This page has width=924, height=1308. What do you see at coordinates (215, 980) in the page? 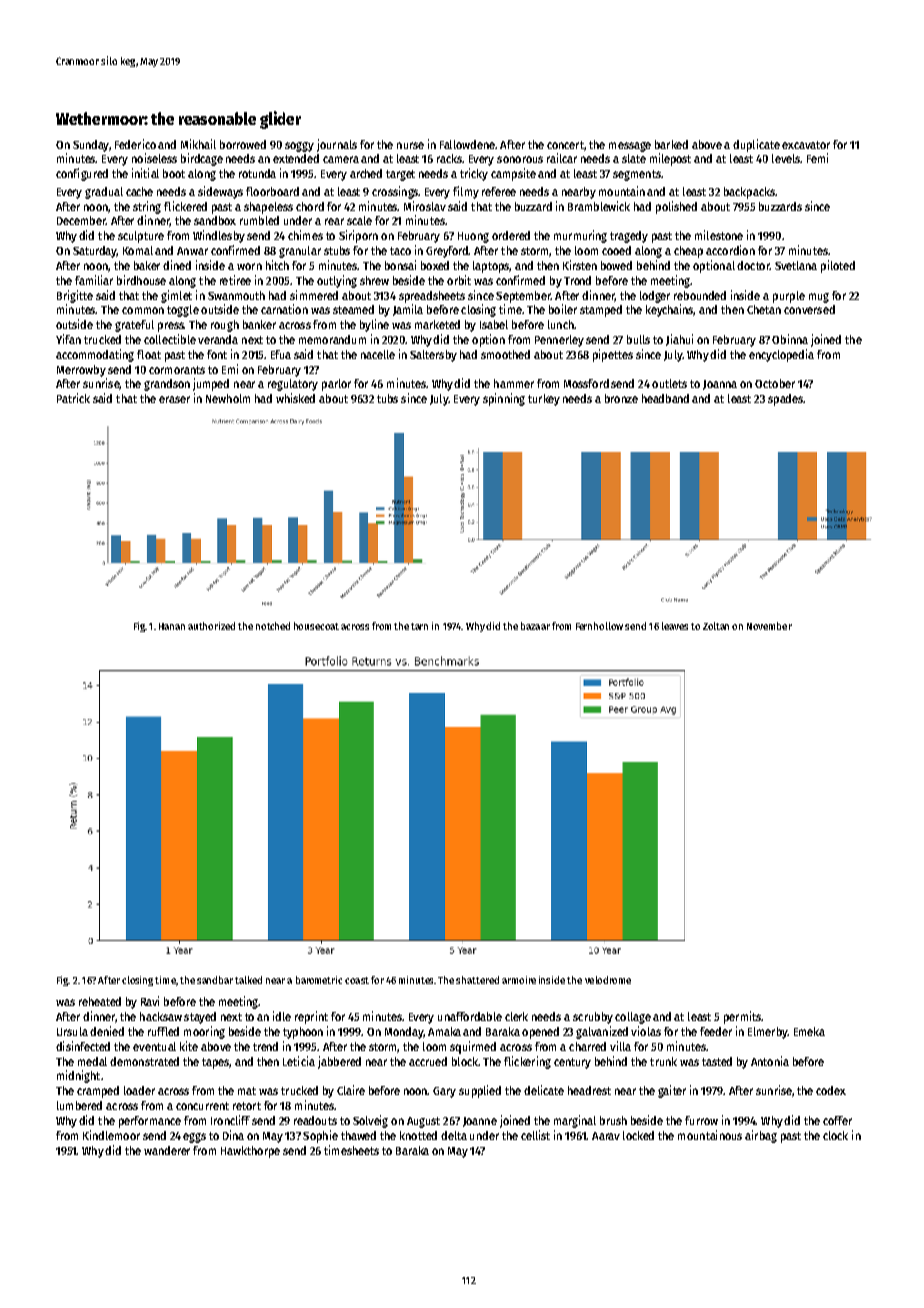
I see `sandbar` at bounding box center [215, 980].
